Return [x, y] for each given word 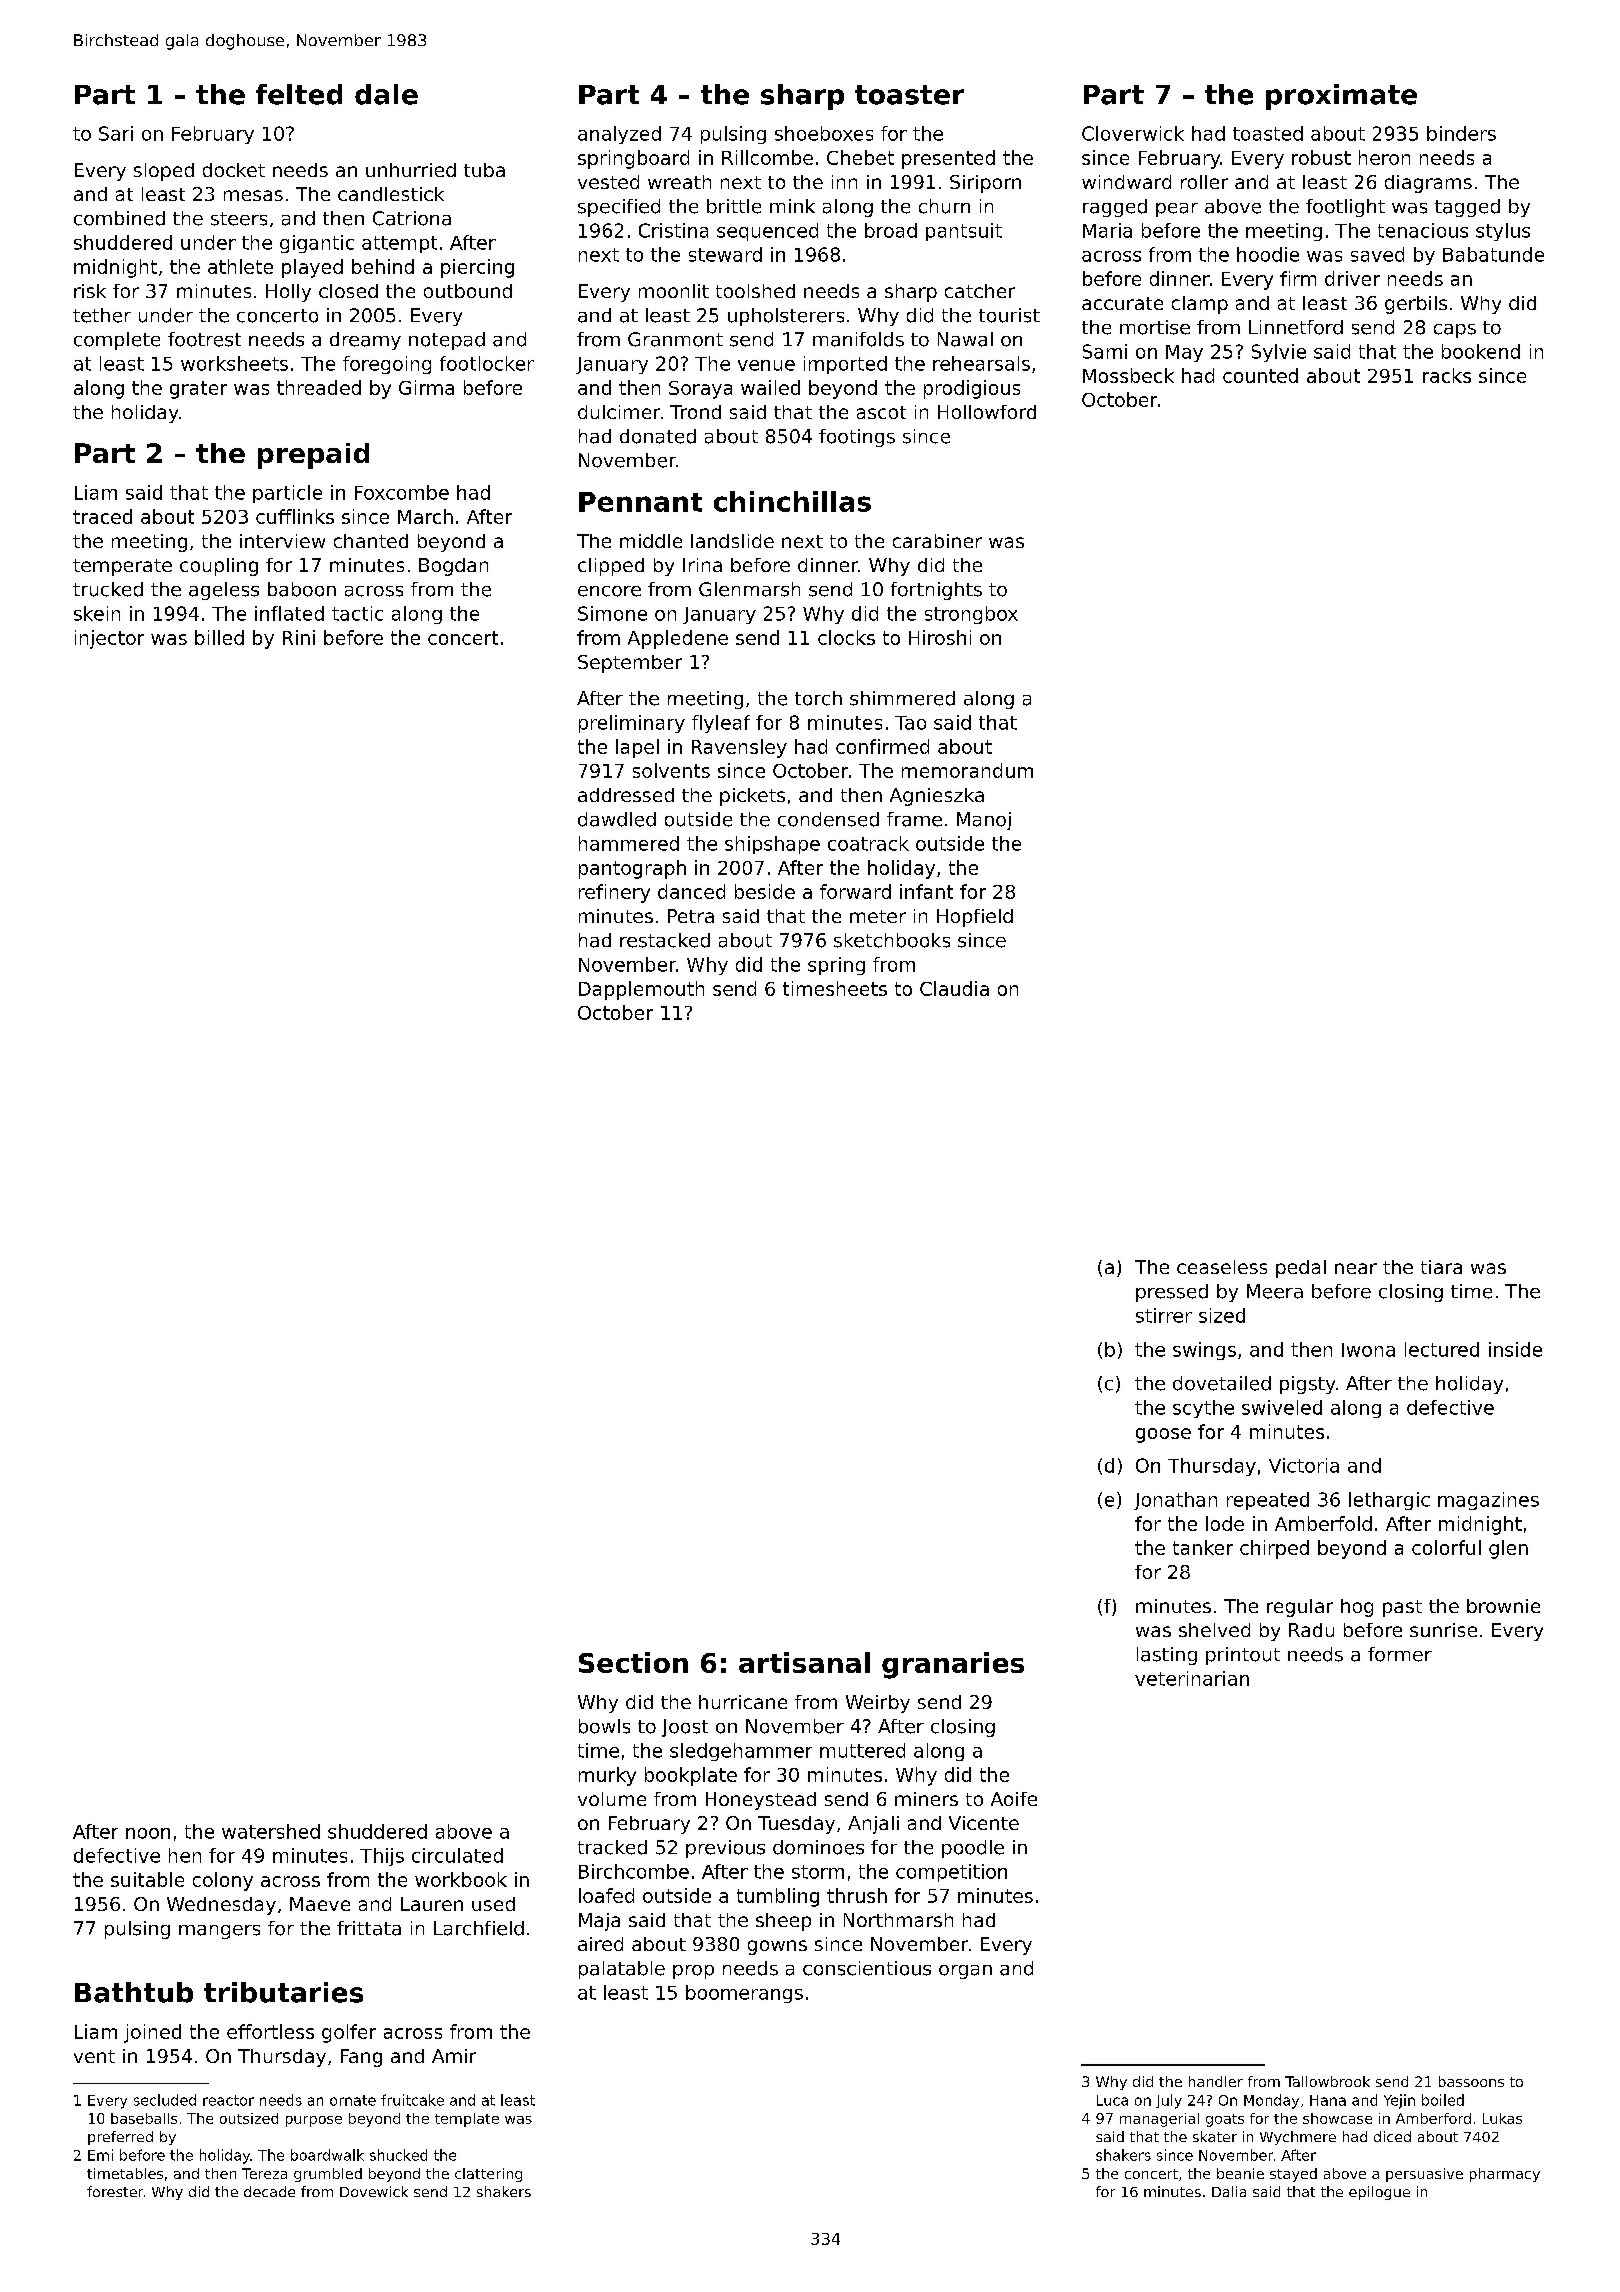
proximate [1341, 97]
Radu [1311, 1630]
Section [633, 1662]
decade [269, 2191]
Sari [116, 133]
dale [386, 94]
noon [148, 1833]
